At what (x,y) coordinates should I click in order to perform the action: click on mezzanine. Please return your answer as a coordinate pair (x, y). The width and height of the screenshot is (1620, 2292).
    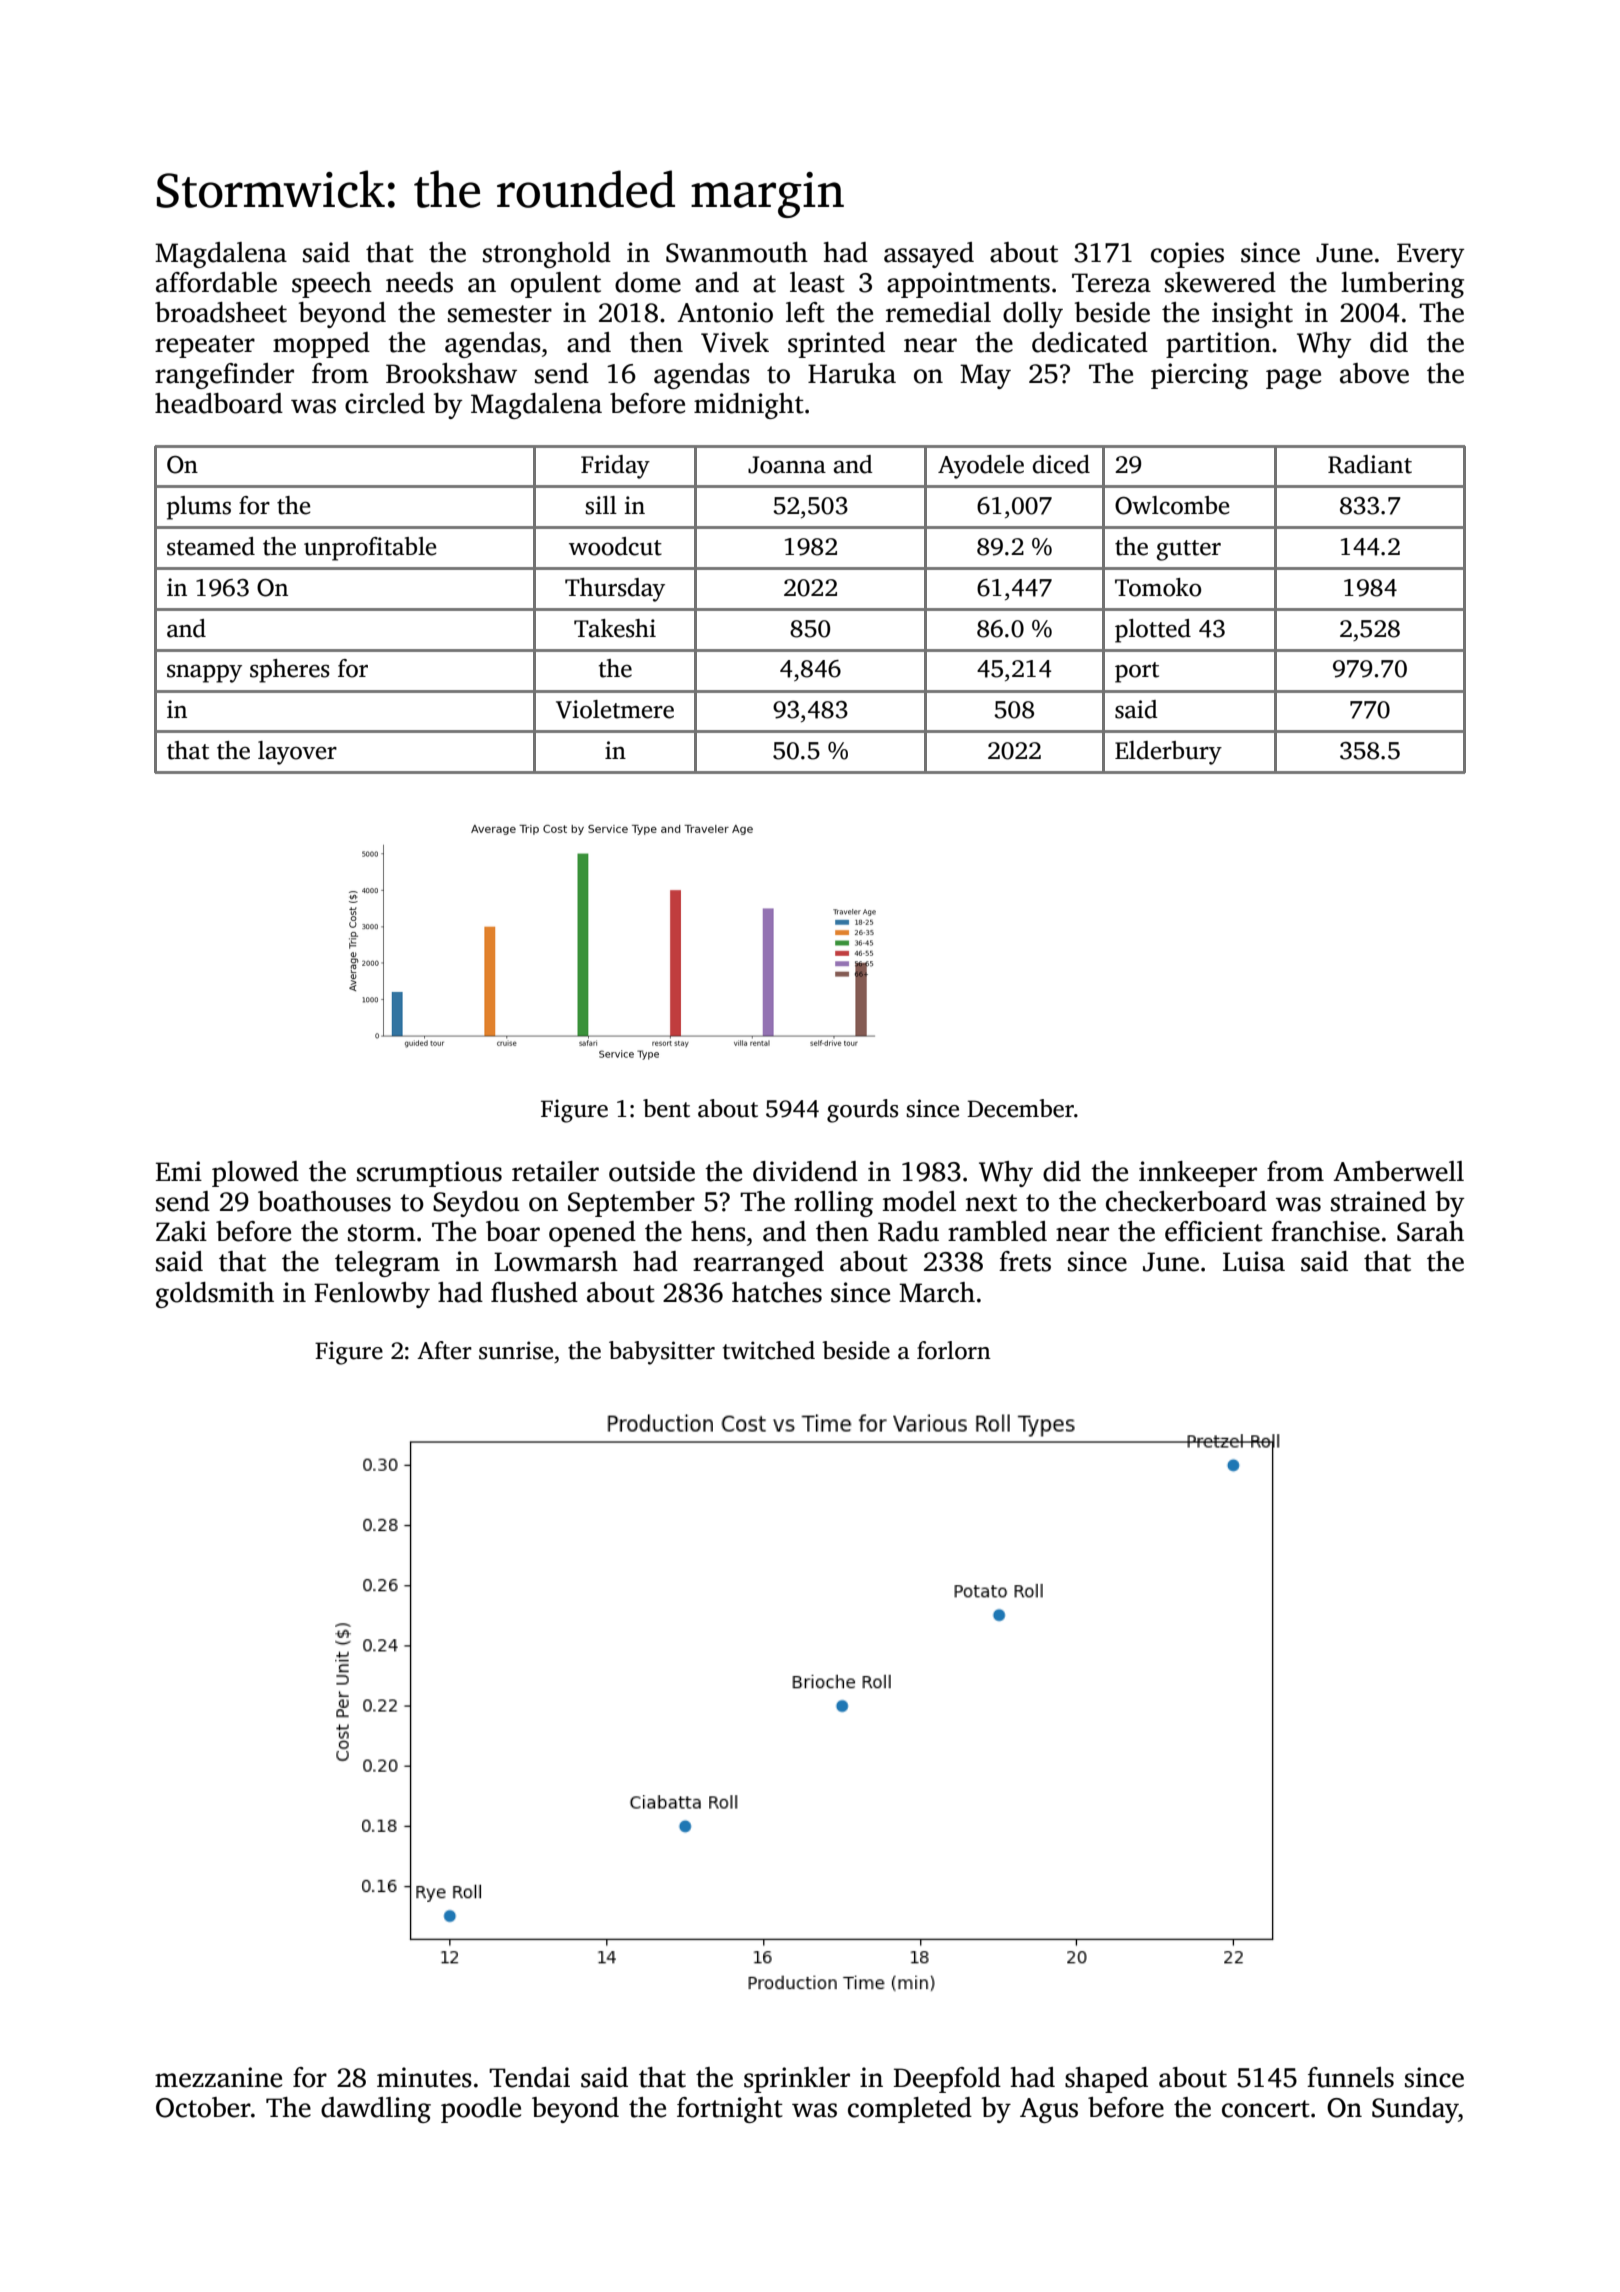
    Looking at the image, I should click on (218, 2077).
